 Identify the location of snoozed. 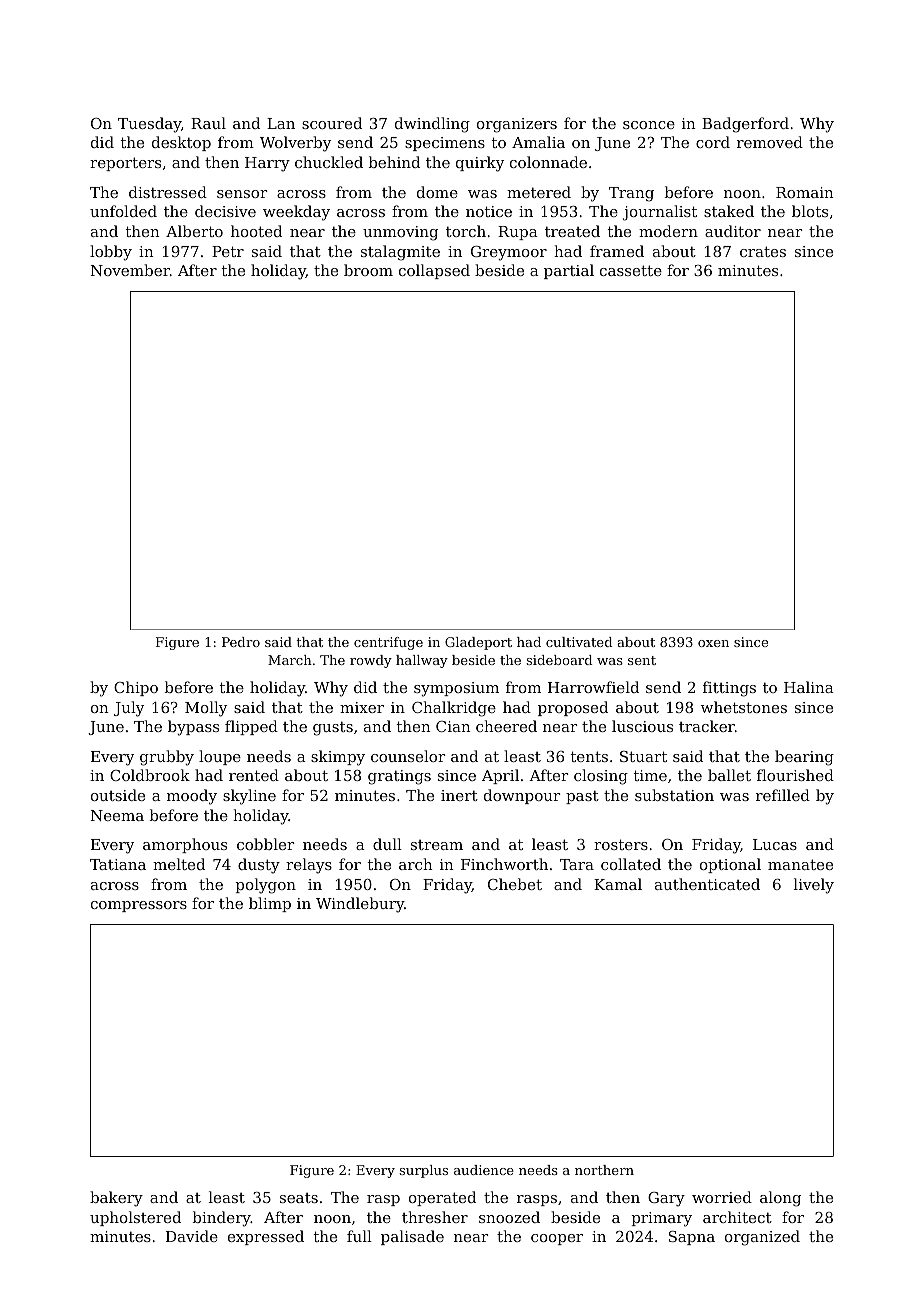
(509, 1217).
